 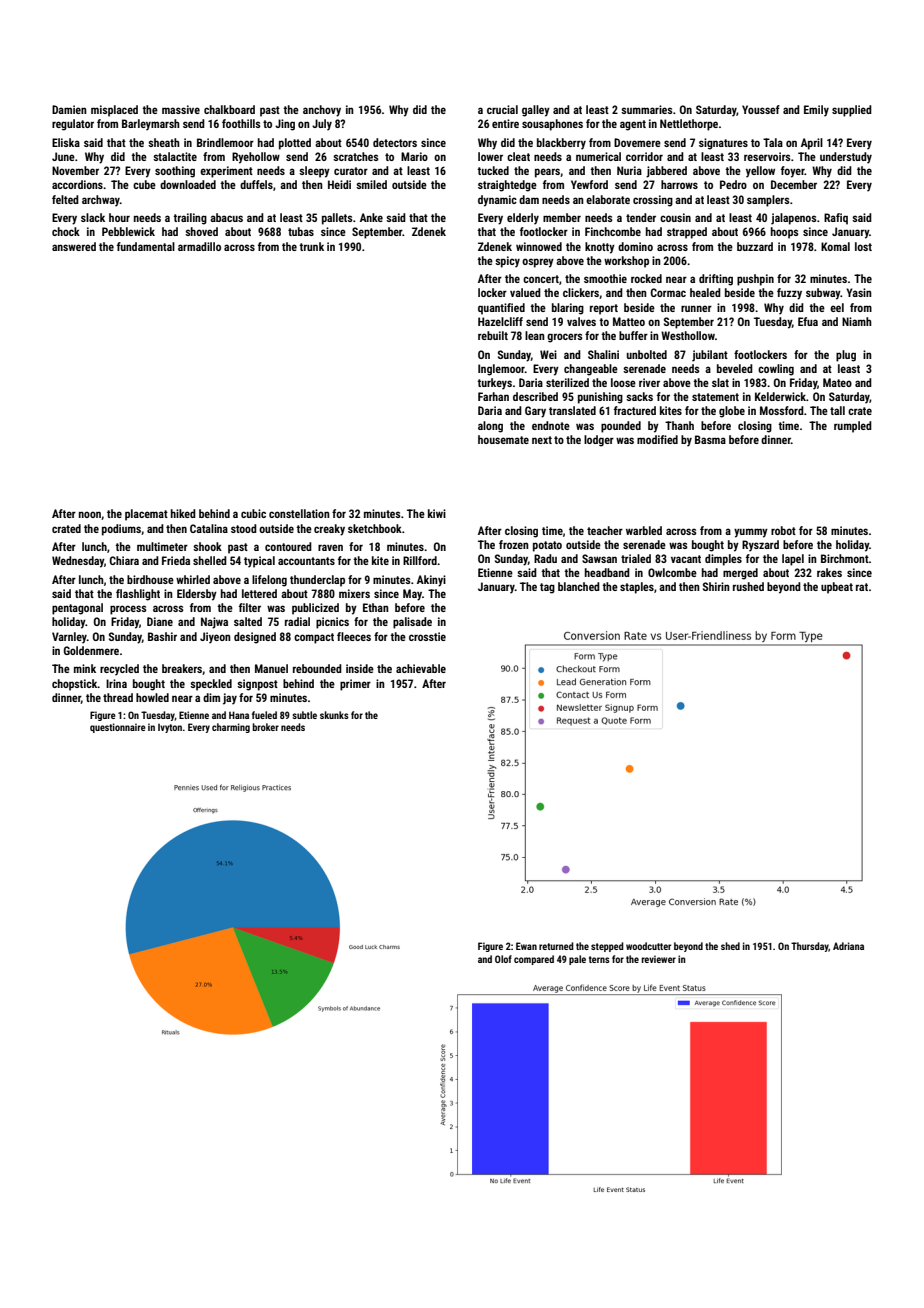 What do you see at coordinates (285, 125) in the screenshot?
I see `Jing` at bounding box center [285, 125].
